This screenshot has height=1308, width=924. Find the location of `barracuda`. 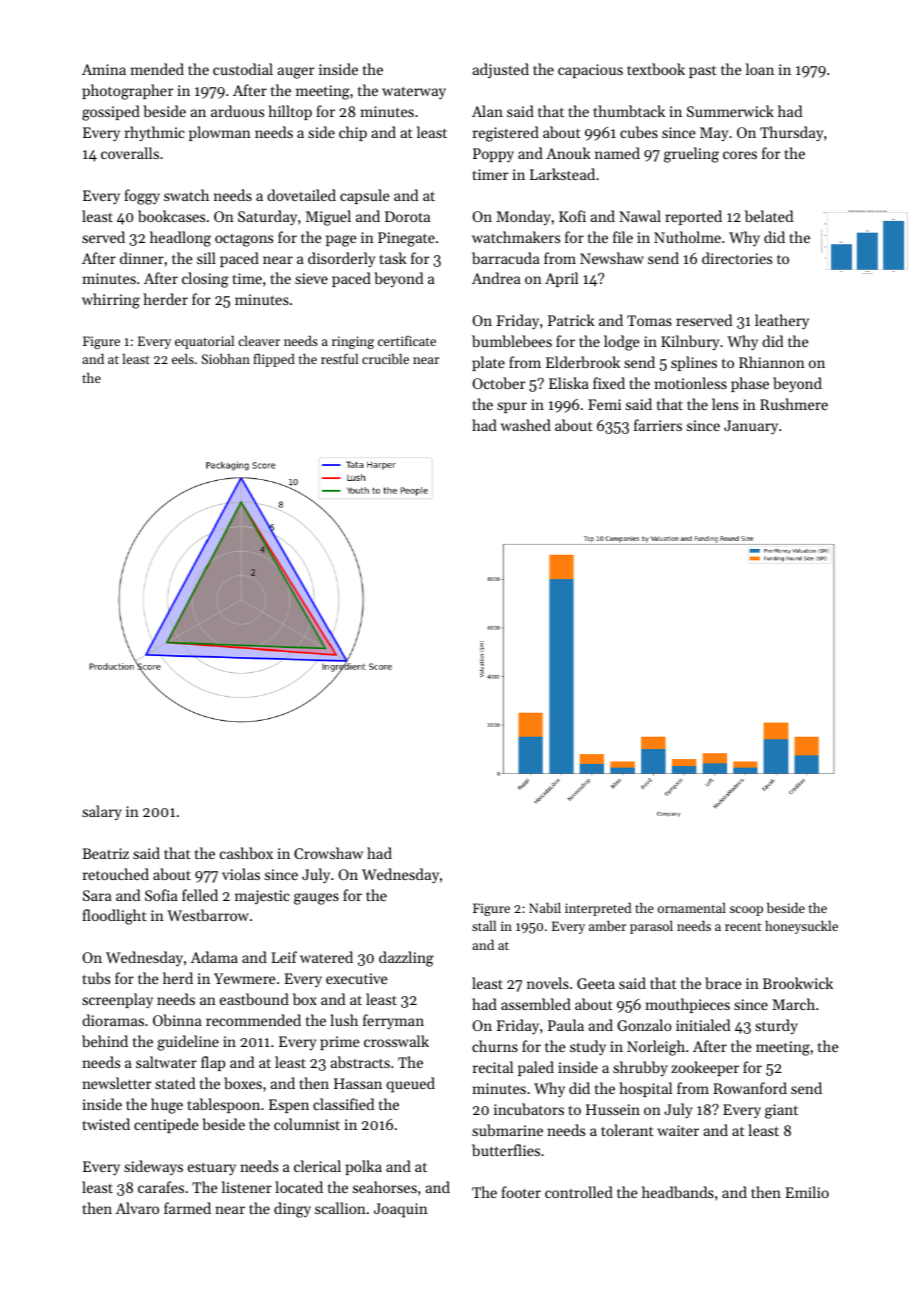

barracuda is located at coordinates (506, 258).
